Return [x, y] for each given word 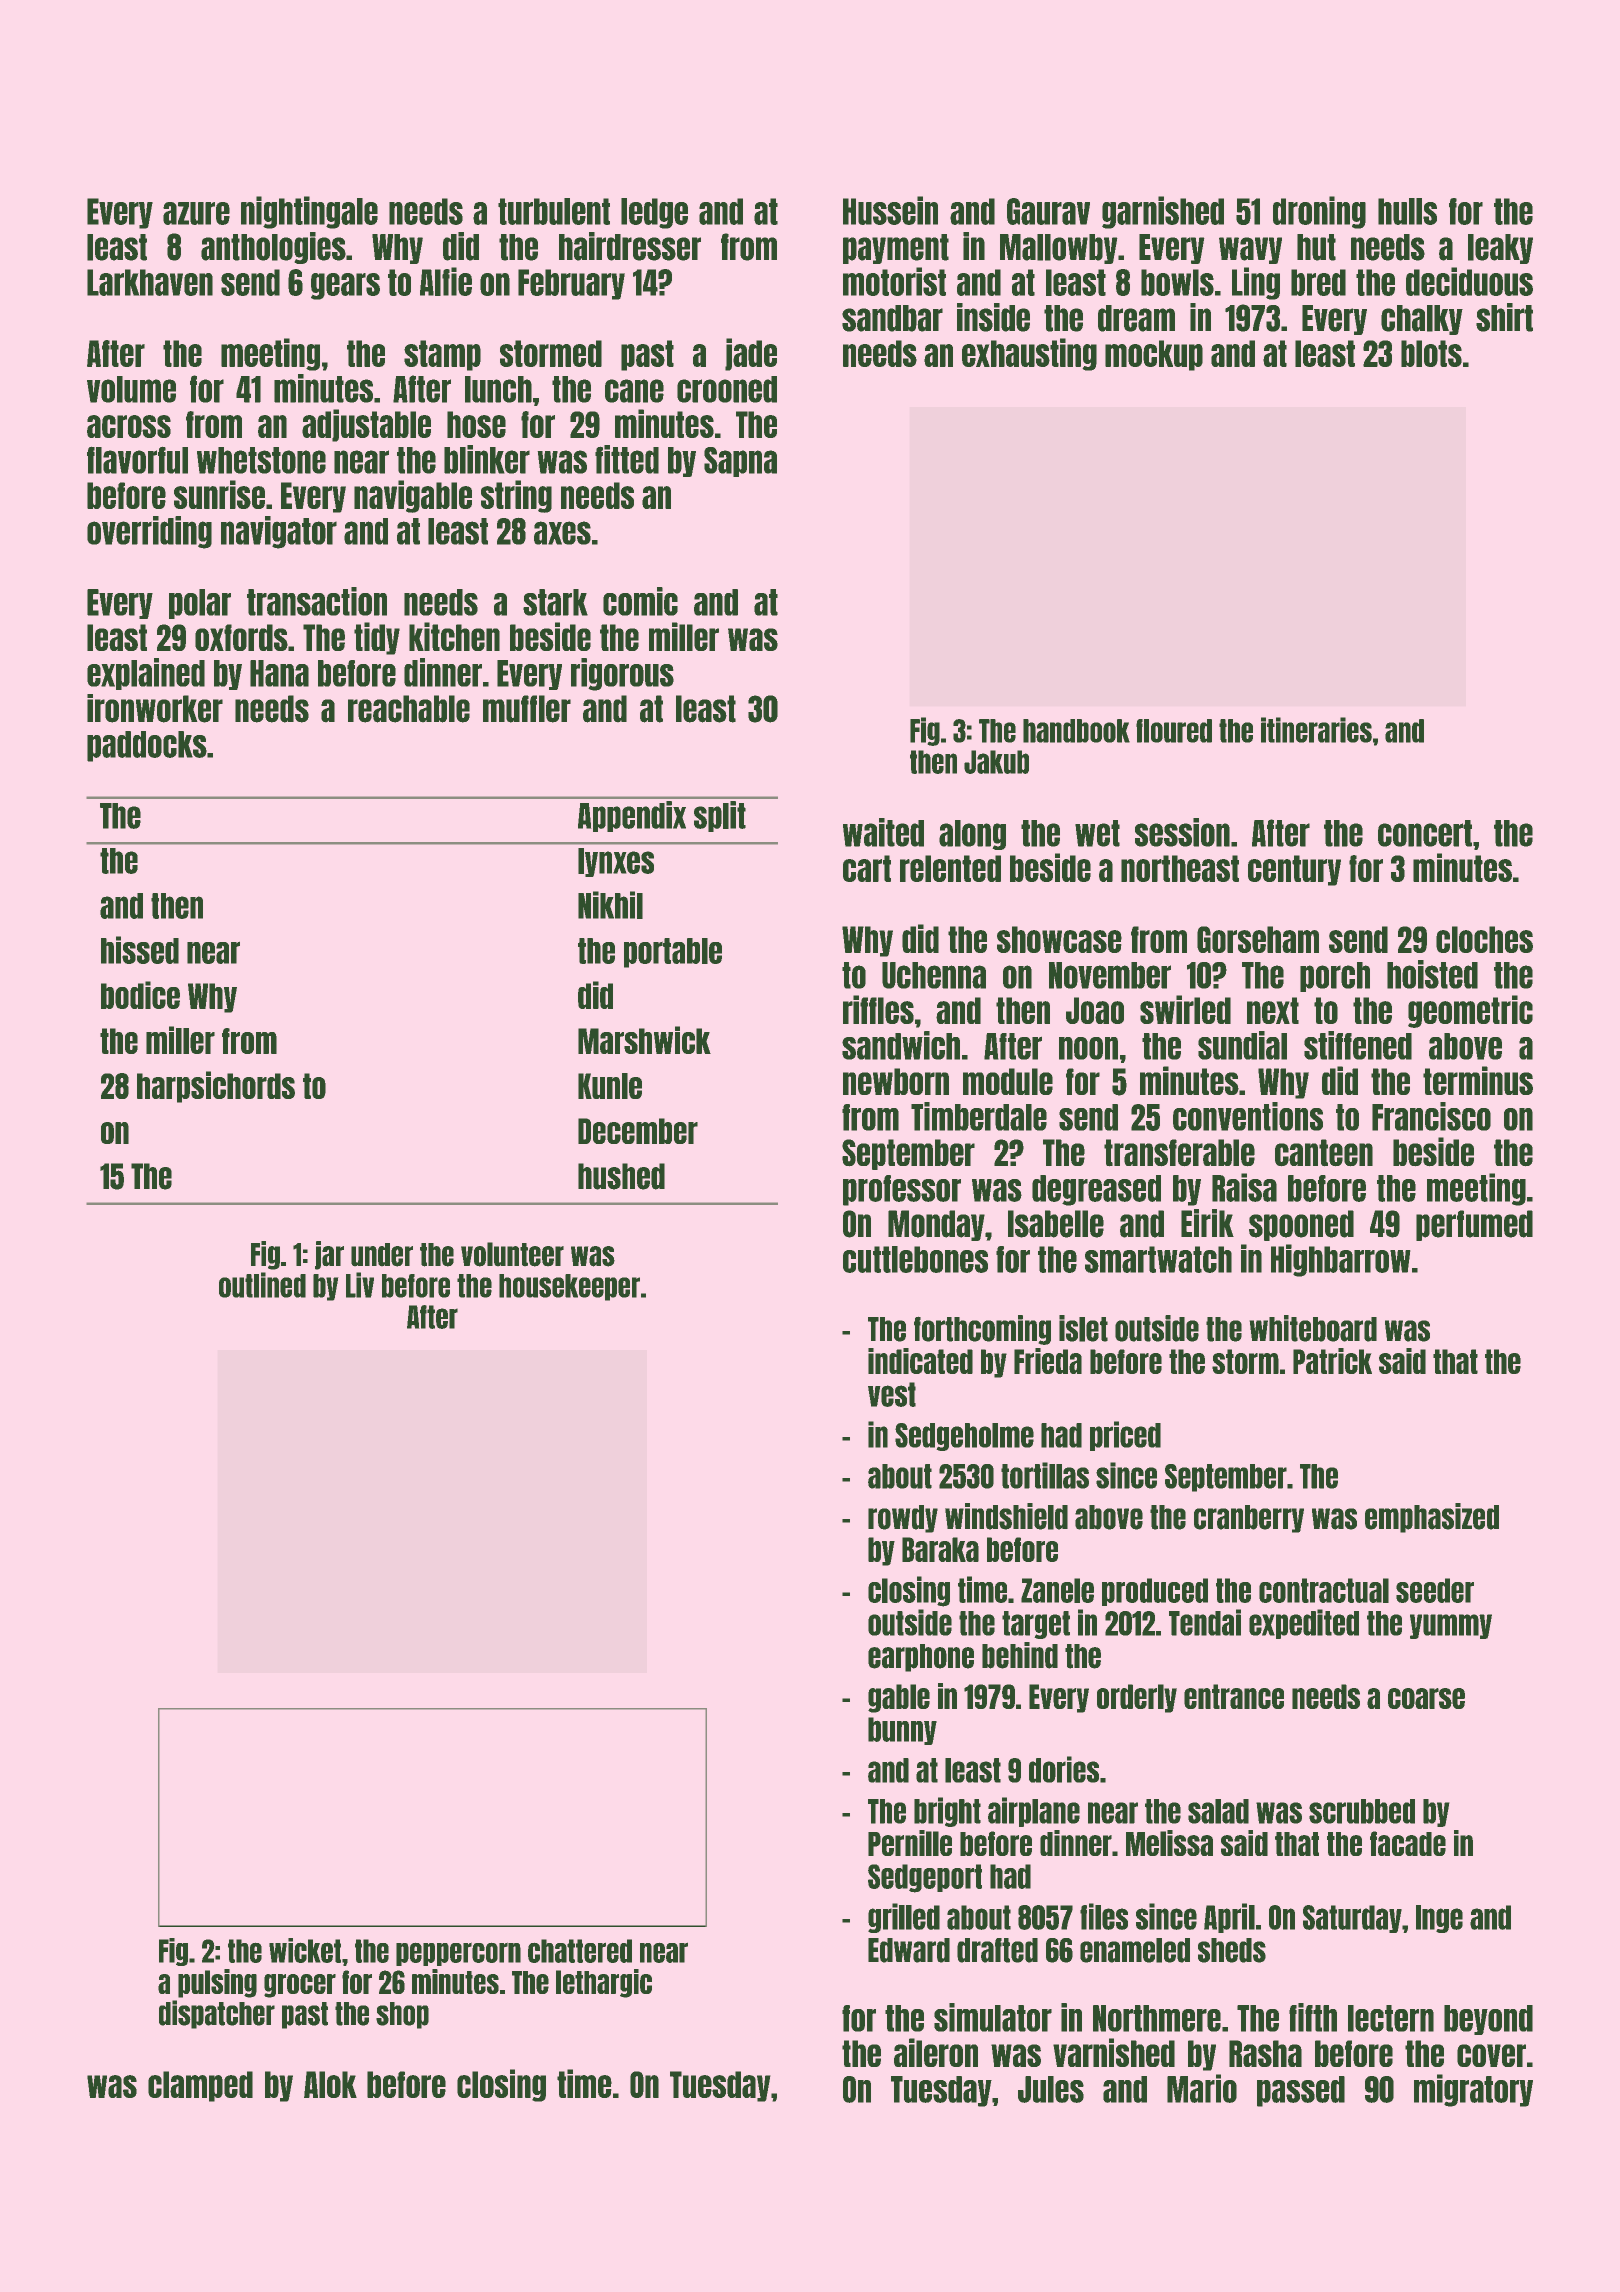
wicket [305, 1950]
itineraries [1316, 730]
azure [196, 213]
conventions [1248, 1116]
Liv [360, 1285]
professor [902, 1190]
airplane [1034, 1812]
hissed [140, 950]
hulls [1407, 211]
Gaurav [1048, 211]
